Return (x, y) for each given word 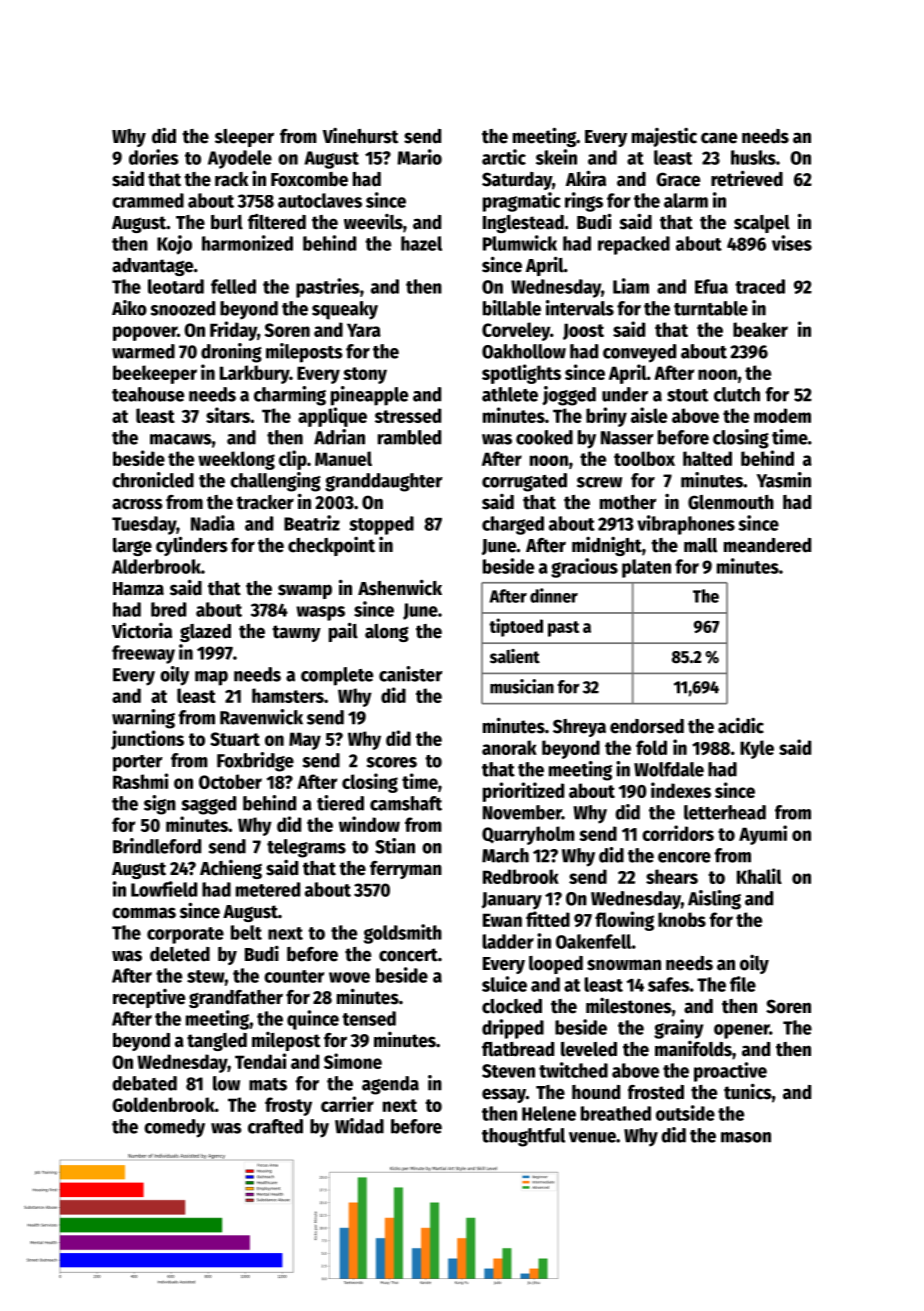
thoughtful (523, 1137)
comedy (174, 1128)
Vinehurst (360, 136)
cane (719, 138)
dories (154, 157)
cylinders (191, 546)
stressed (408, 415)
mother (628, 502)
